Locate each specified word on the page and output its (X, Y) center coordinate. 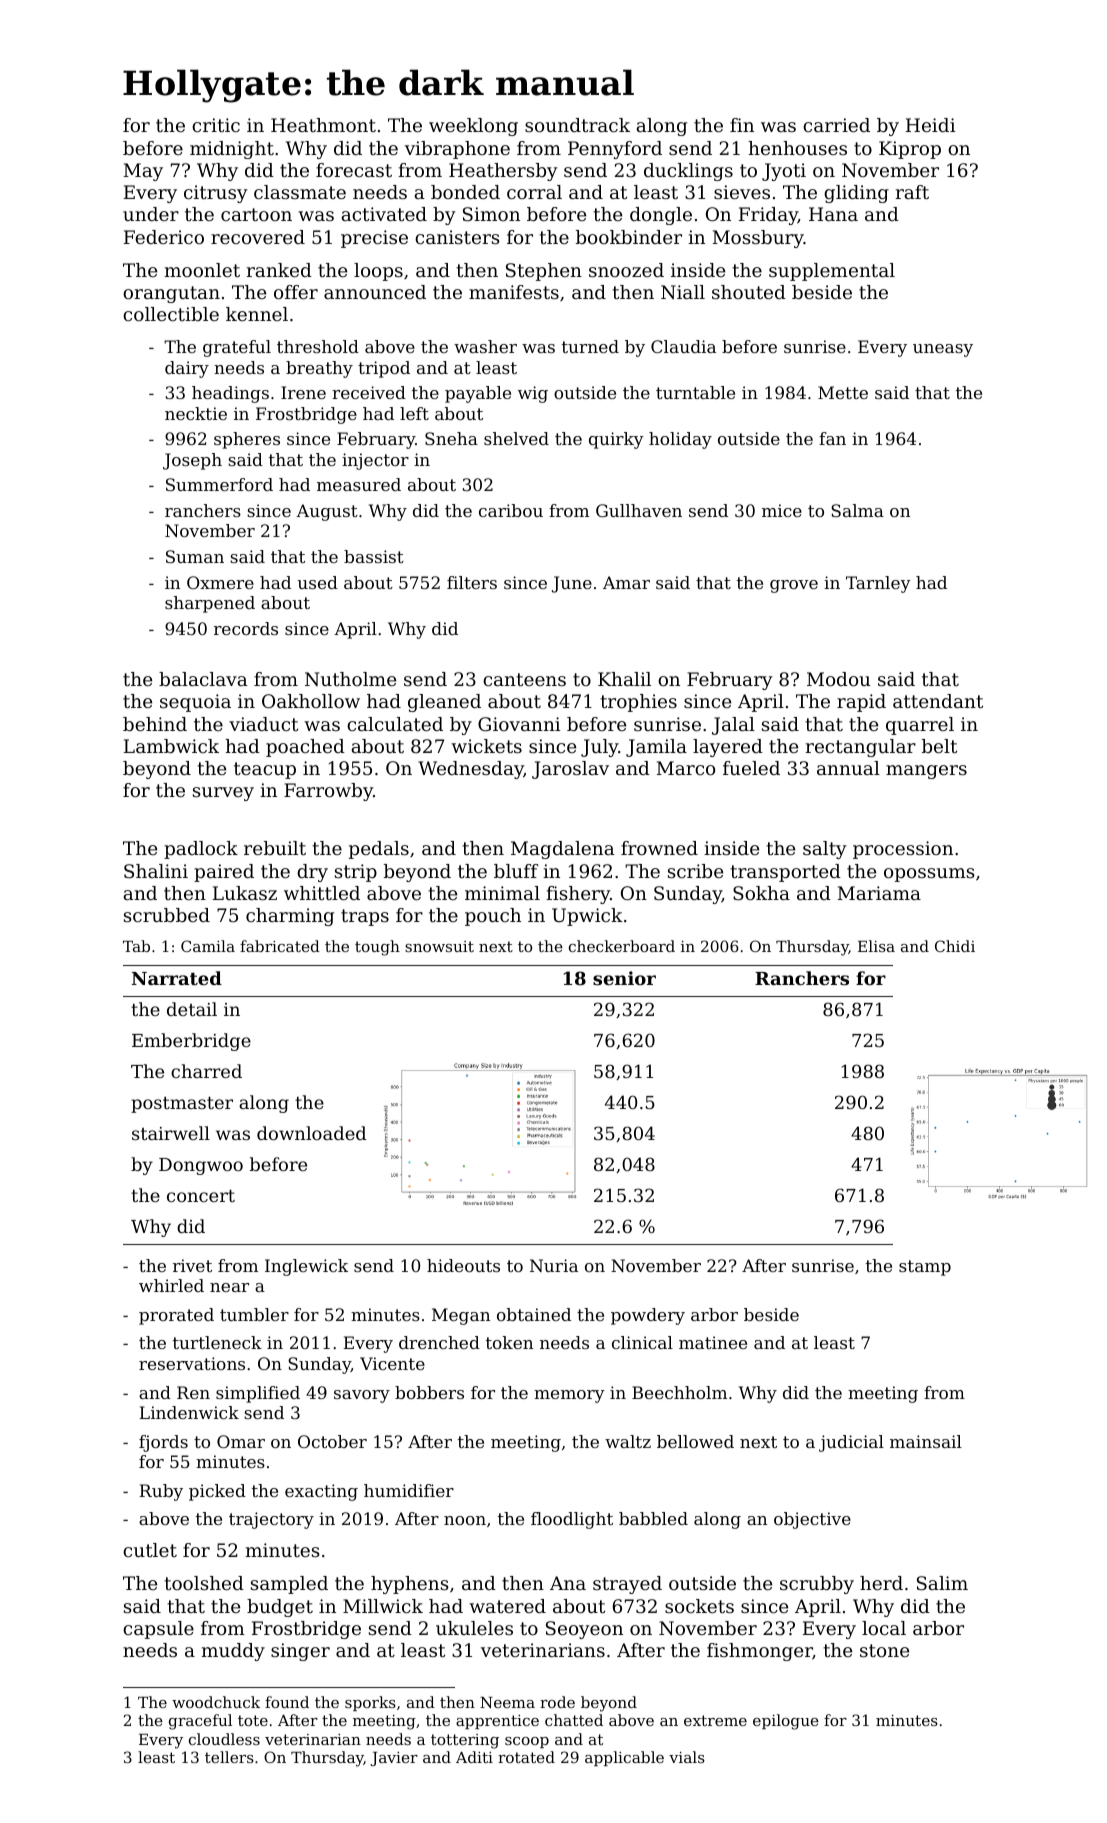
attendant (938, 701)
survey (223, 794)
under (151, 214)
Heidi (930, 125)
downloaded (311, 1133)
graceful (200, 1722)
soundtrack (577, 125)
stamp (925, 1268)
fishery (578, 895)
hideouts (463, 1265)
